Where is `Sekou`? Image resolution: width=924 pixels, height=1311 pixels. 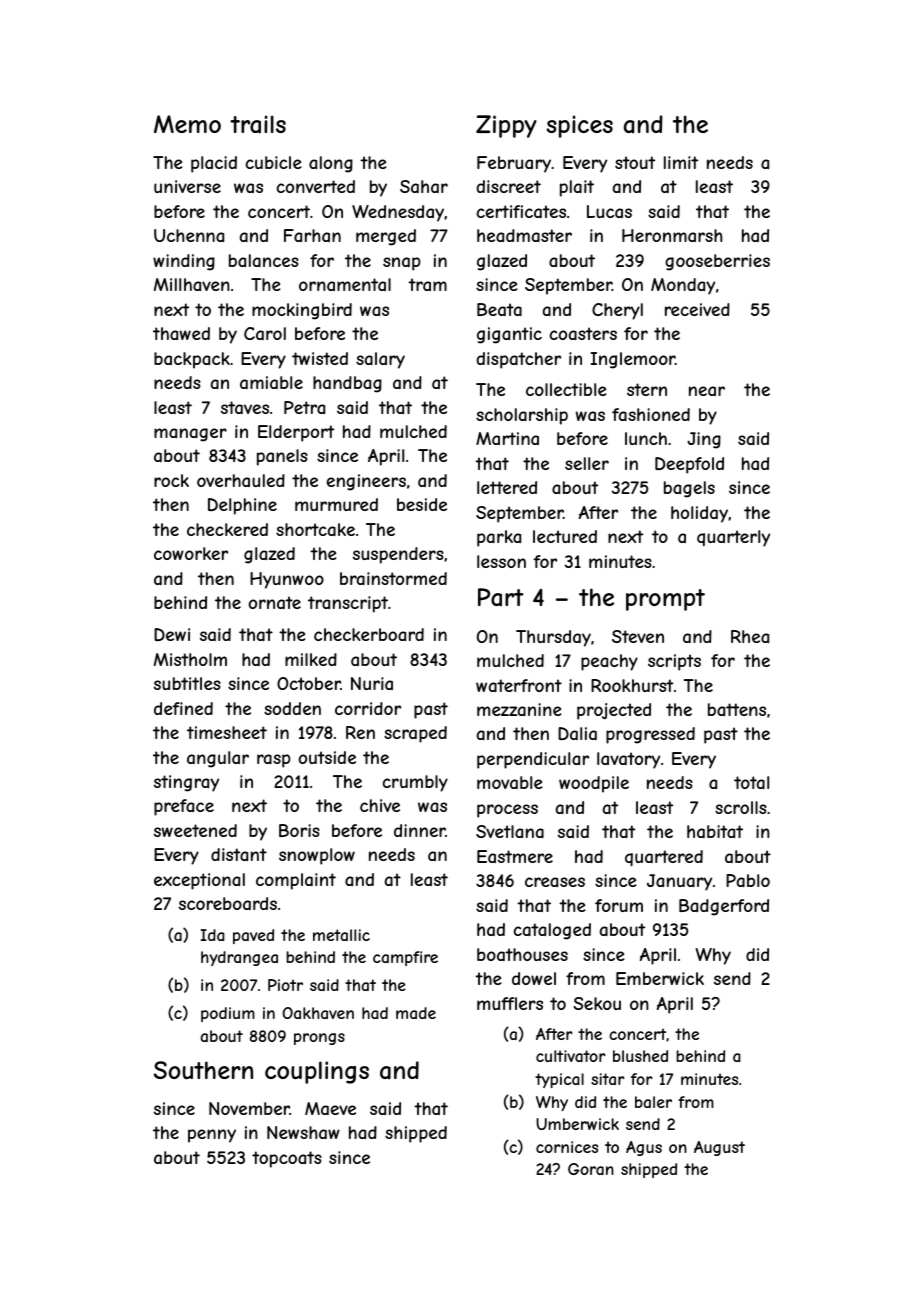 Sekou is located at coordinates (597, 1003).
